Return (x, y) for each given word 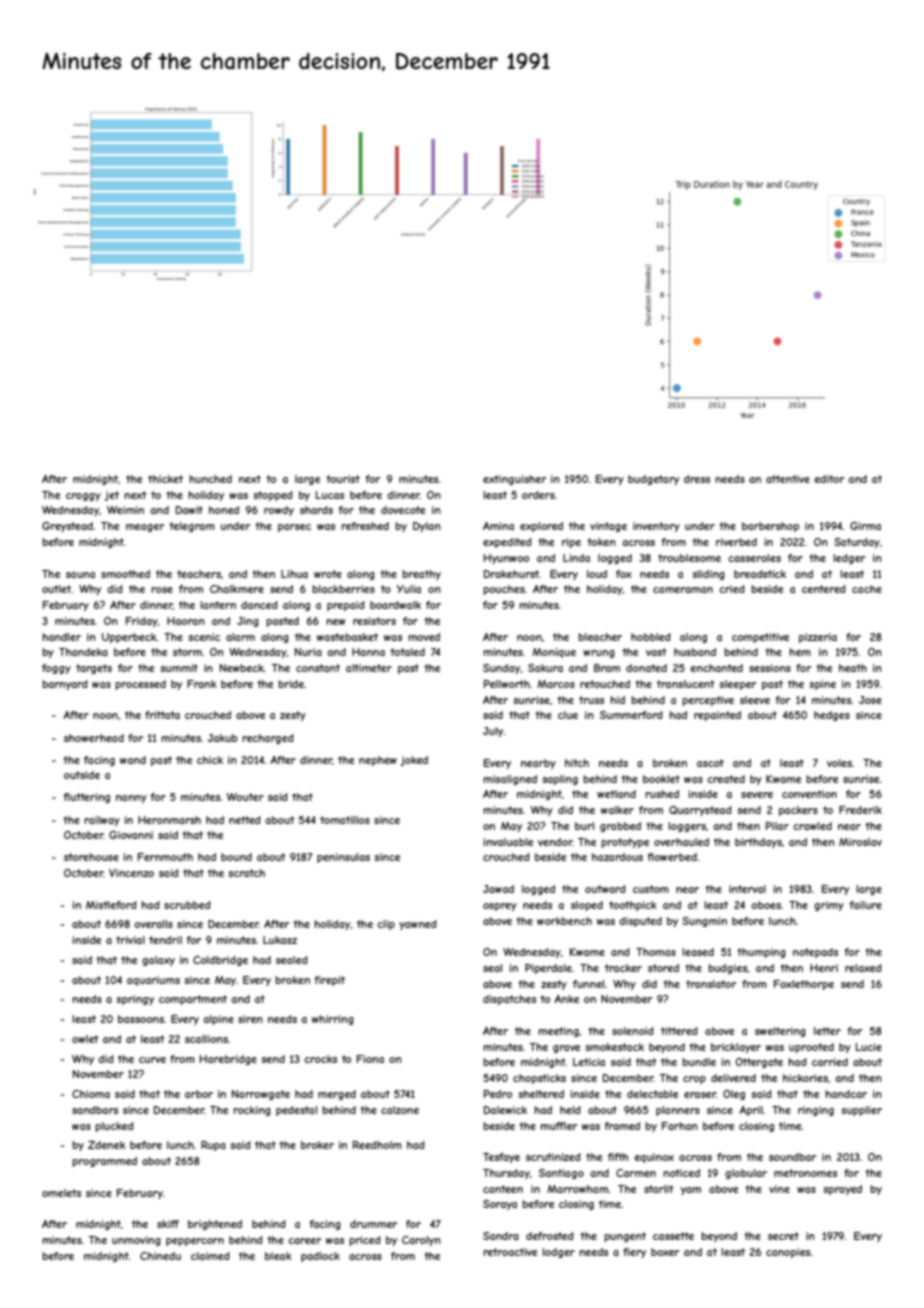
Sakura (545, 668)
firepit (329, 981)
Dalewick (505, 1110)
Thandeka (83, 652)
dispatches (509, 1000)
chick (210, 760)
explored (541, 527)
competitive (760, 638)
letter (827, 1031)
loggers (687, 827)
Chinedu (160, 1256)
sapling (560, 780)
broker (317, 1145)
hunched (210, 479)
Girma (865, 526)
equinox (654, 1158)
